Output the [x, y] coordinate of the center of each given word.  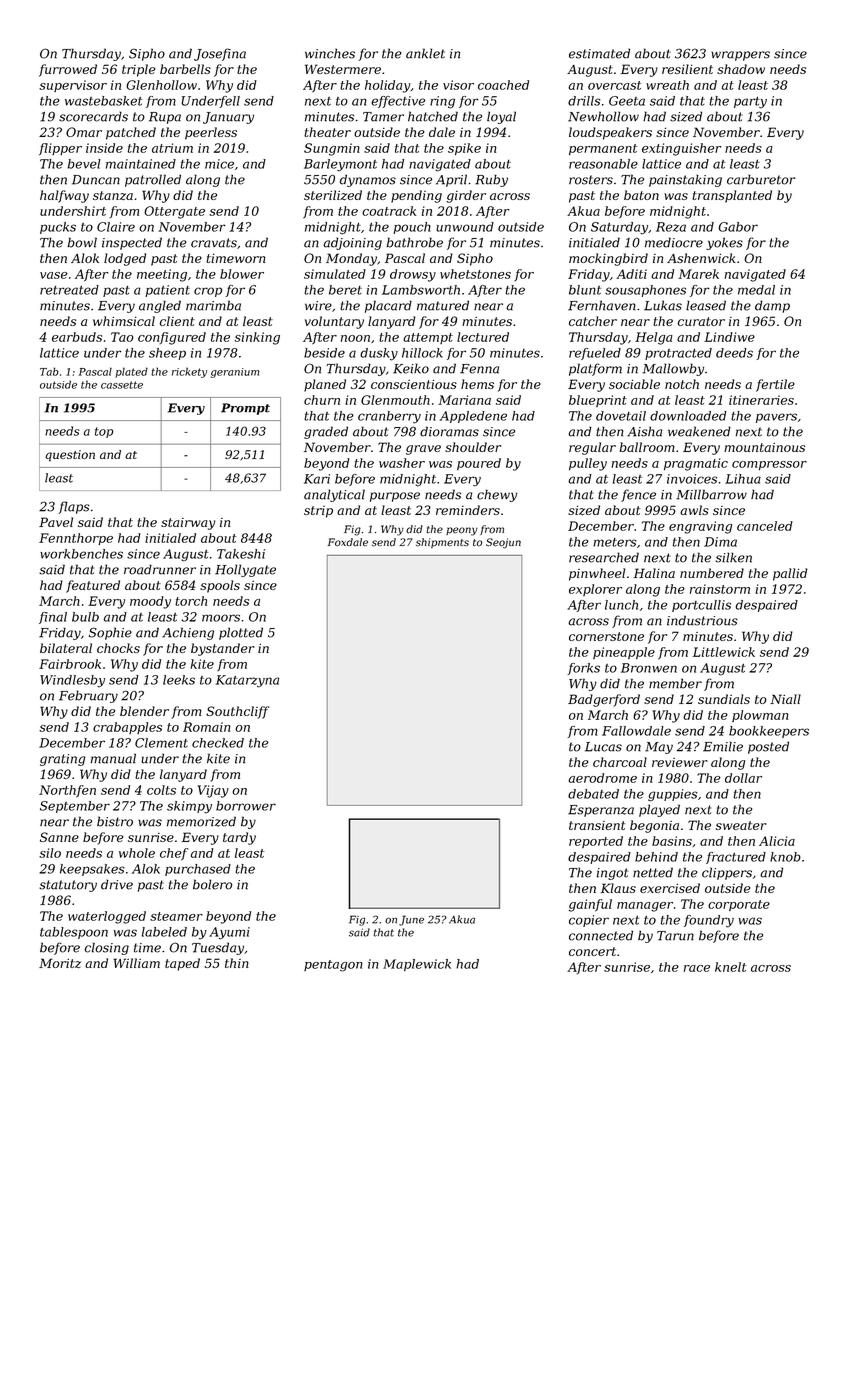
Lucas [603, 747]
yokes [724, 243]
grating [62, 760]
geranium [235, 373]
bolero [212, 884]
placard [388, 306]
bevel [84, 164]
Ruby [491, 180]
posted [768, 747]
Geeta [627, 101]
